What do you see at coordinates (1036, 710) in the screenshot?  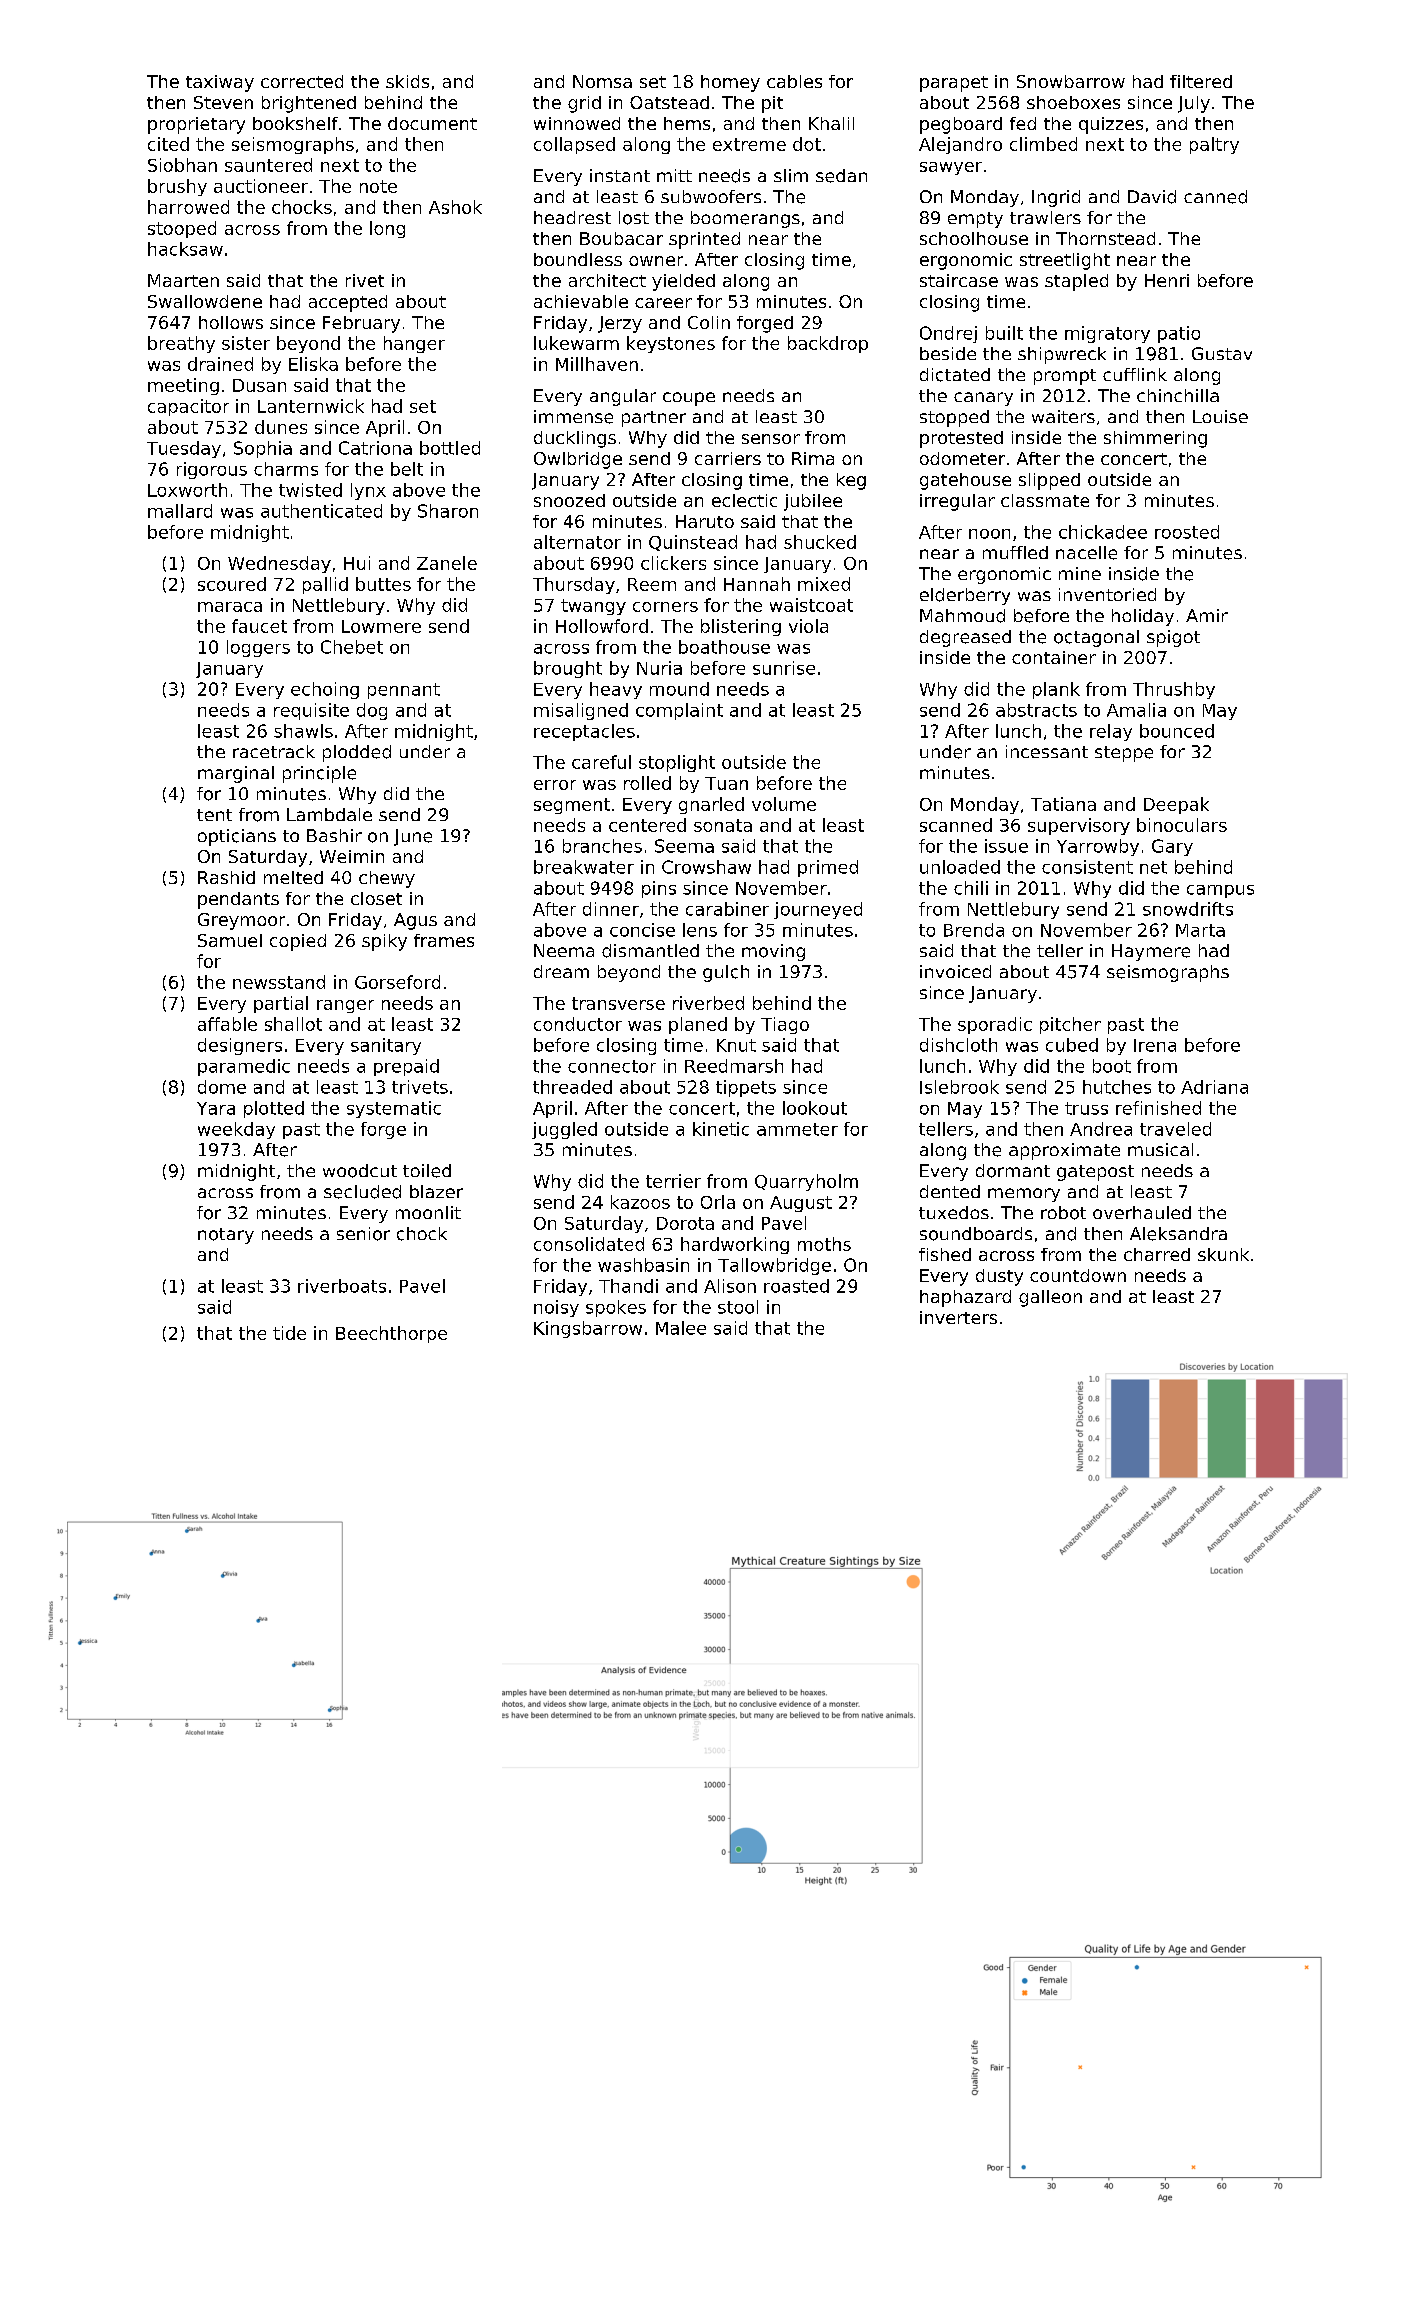 I see `abstracts` at bounding box center [1036, 710].
